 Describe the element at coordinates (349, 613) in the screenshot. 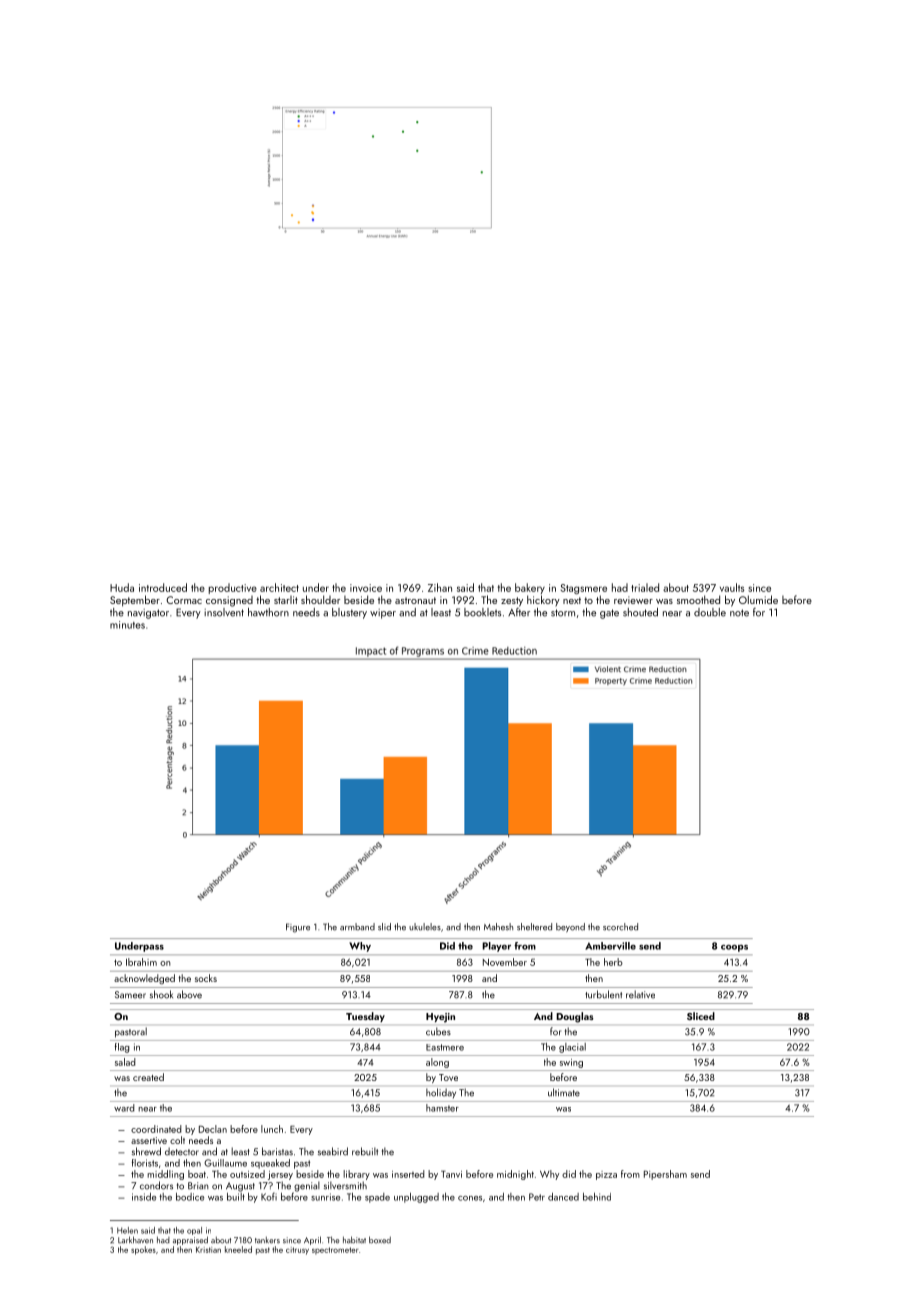

I see `blustery` at that location.
